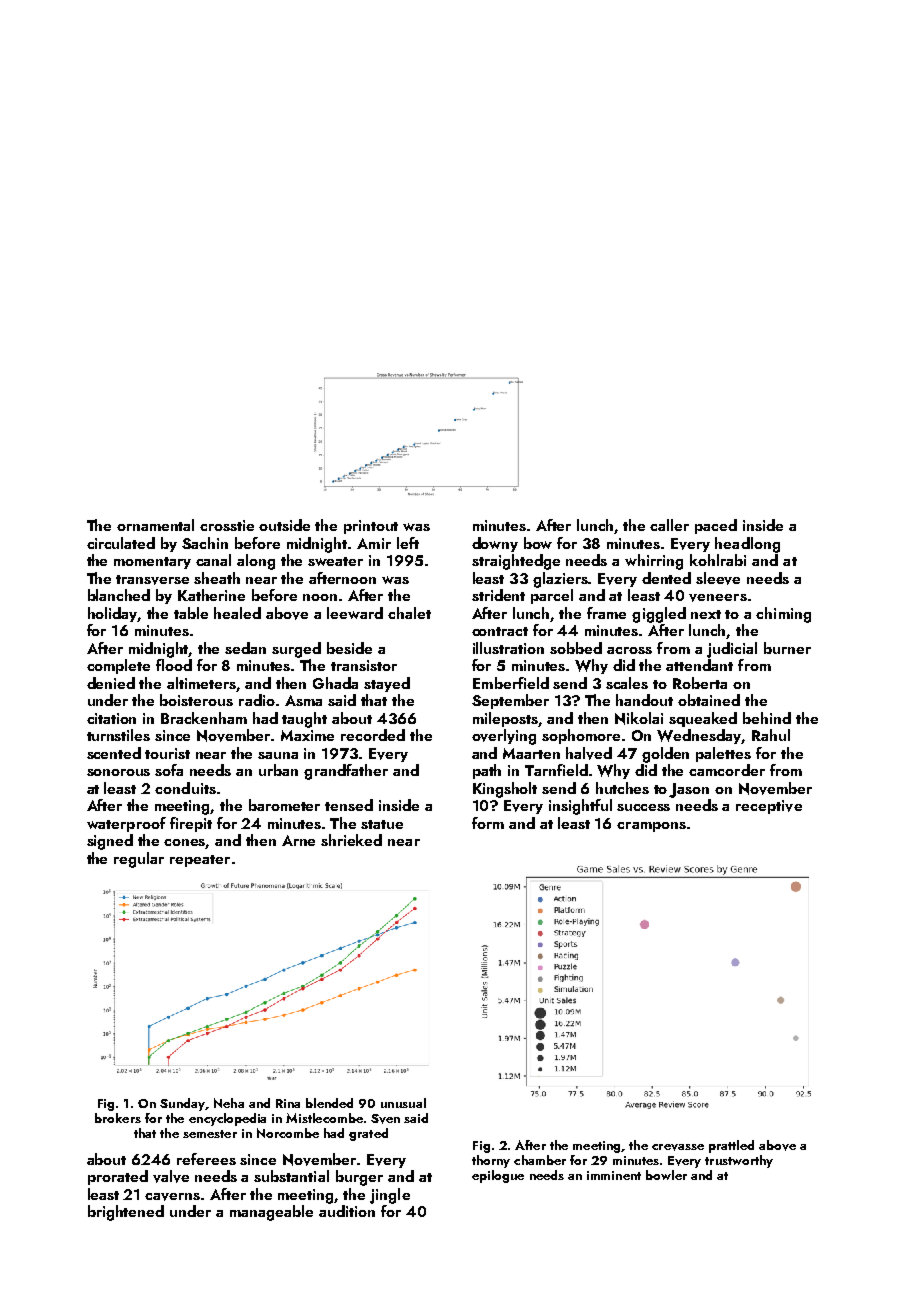  Describe the element at coordinates (651, 827) in the image. I see `crampons` at that location.
